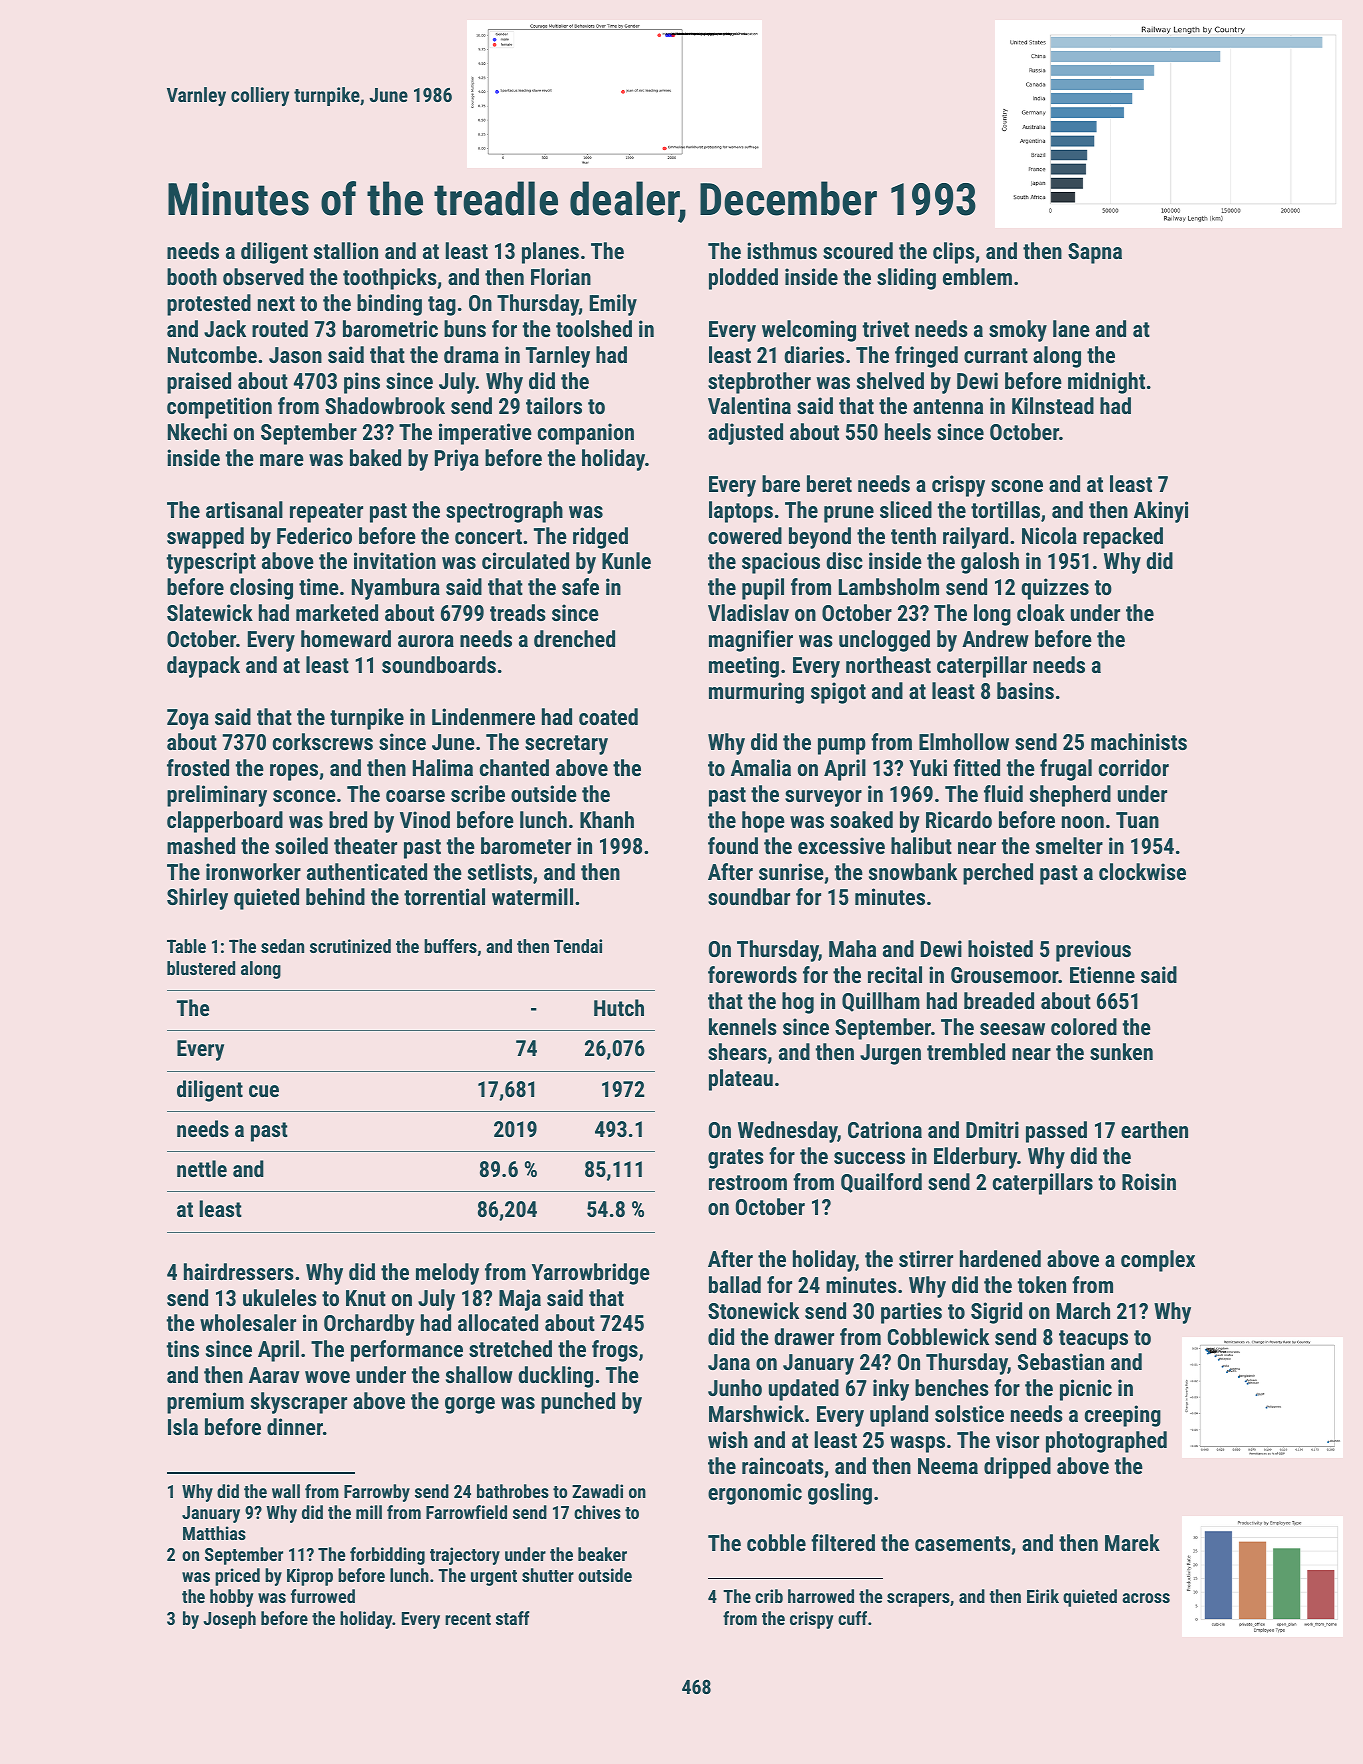  I want to click on recent, so click(468, 1619).
